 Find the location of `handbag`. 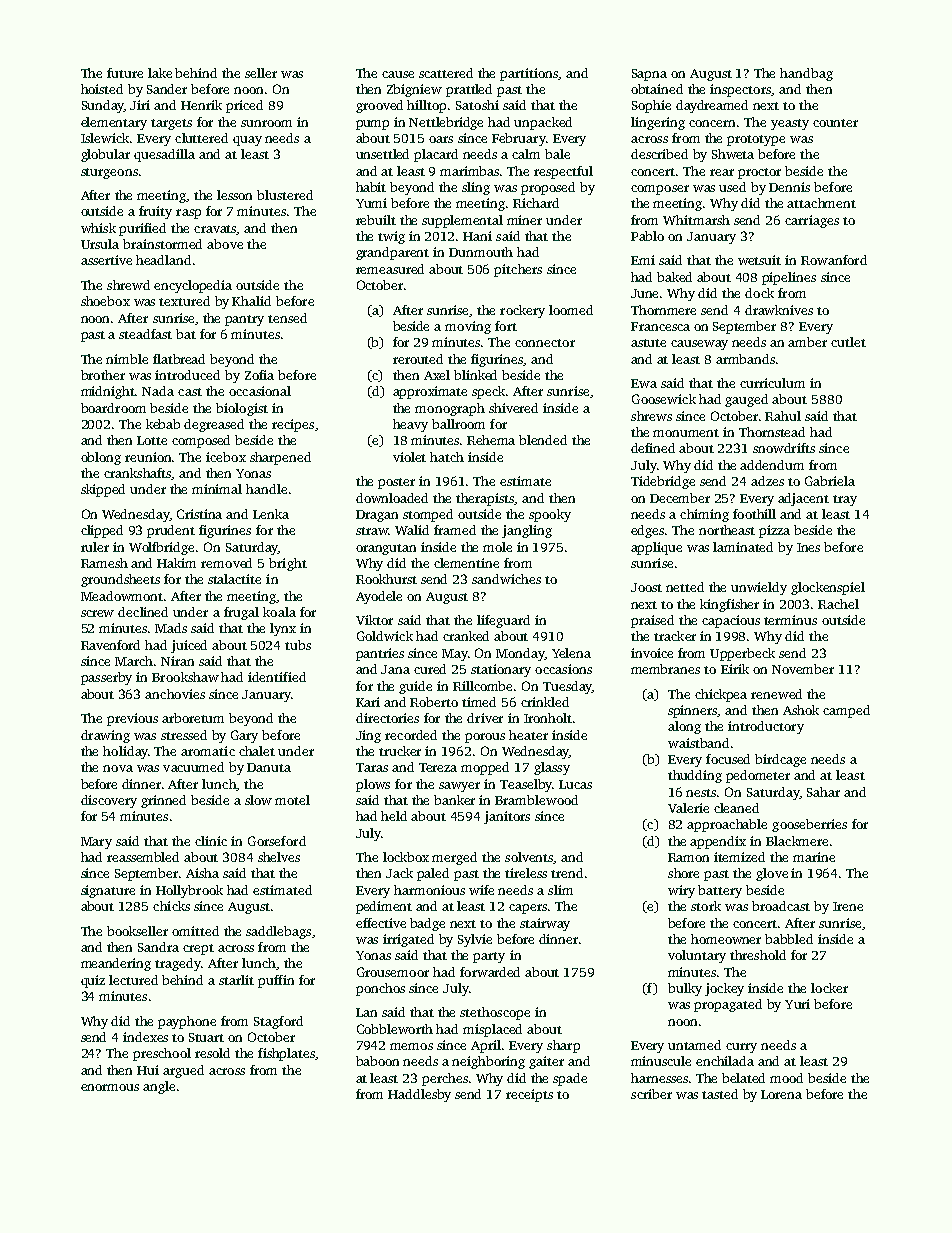

handbag is located at coordinates (806, 74).
